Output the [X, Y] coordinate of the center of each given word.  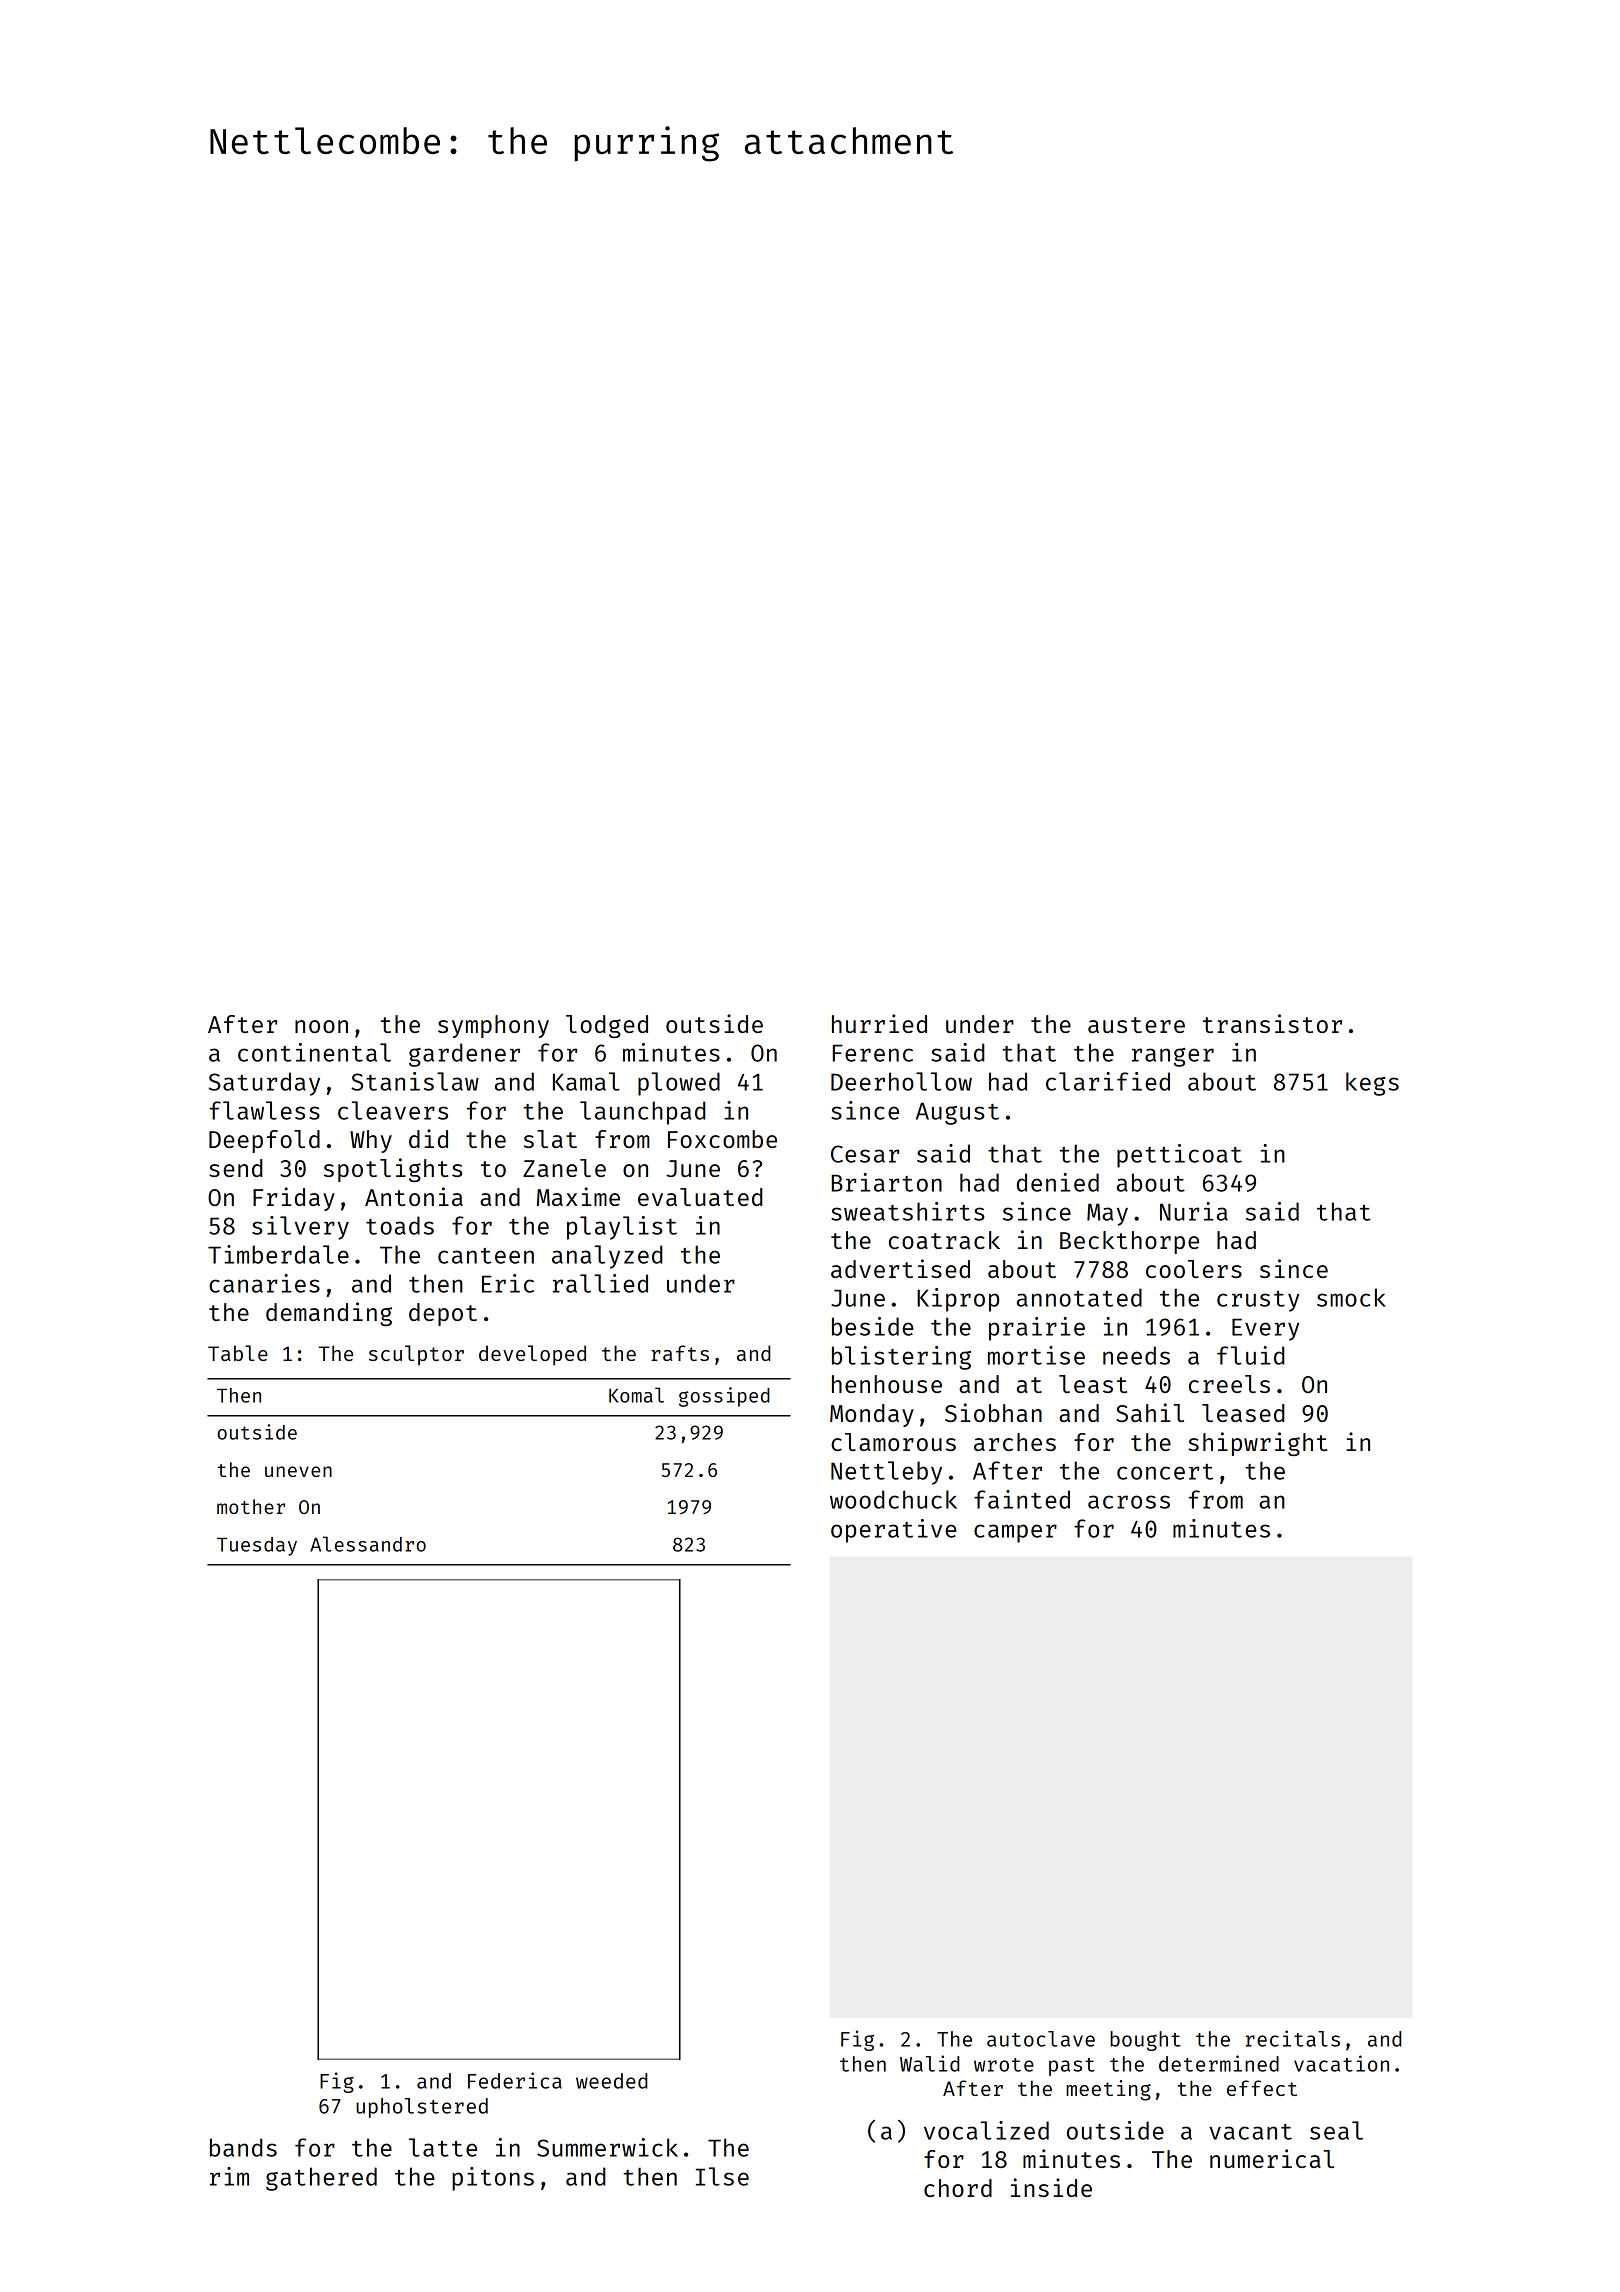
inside [1051, 2187]
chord [958, 2188]
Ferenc [873, 1053]
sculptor [416, 1355]
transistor [1272, 1023]
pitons [493, 2179]
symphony [493, 1026]
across [1129, 1502]
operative [894, 1531]
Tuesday [257, 1546]
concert [1165, 1472]
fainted [1022, 1499]
